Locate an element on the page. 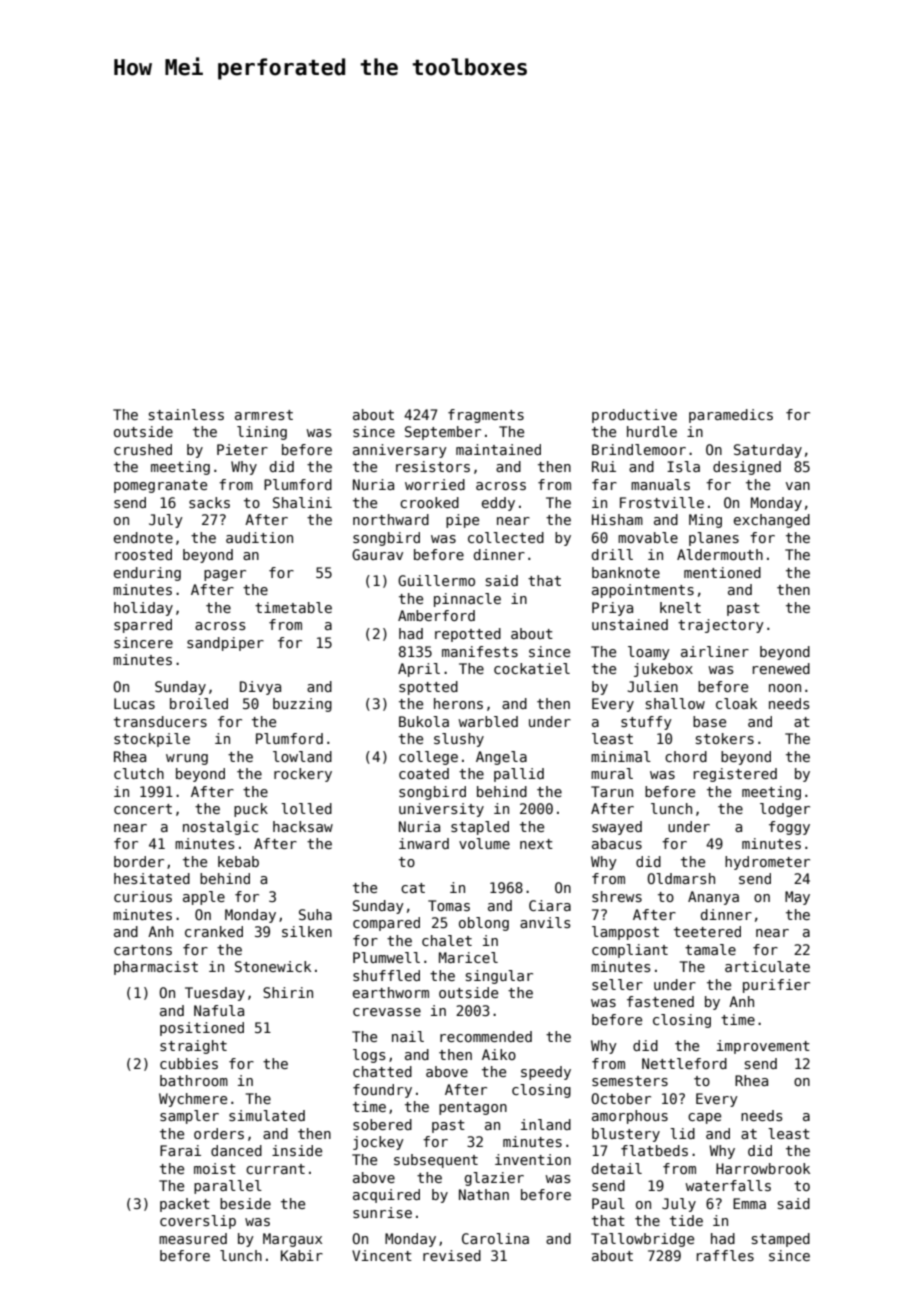 Image resolution: width=924 pixels, height=1308 pixels. nail is located at coordinates (408, 1036).
